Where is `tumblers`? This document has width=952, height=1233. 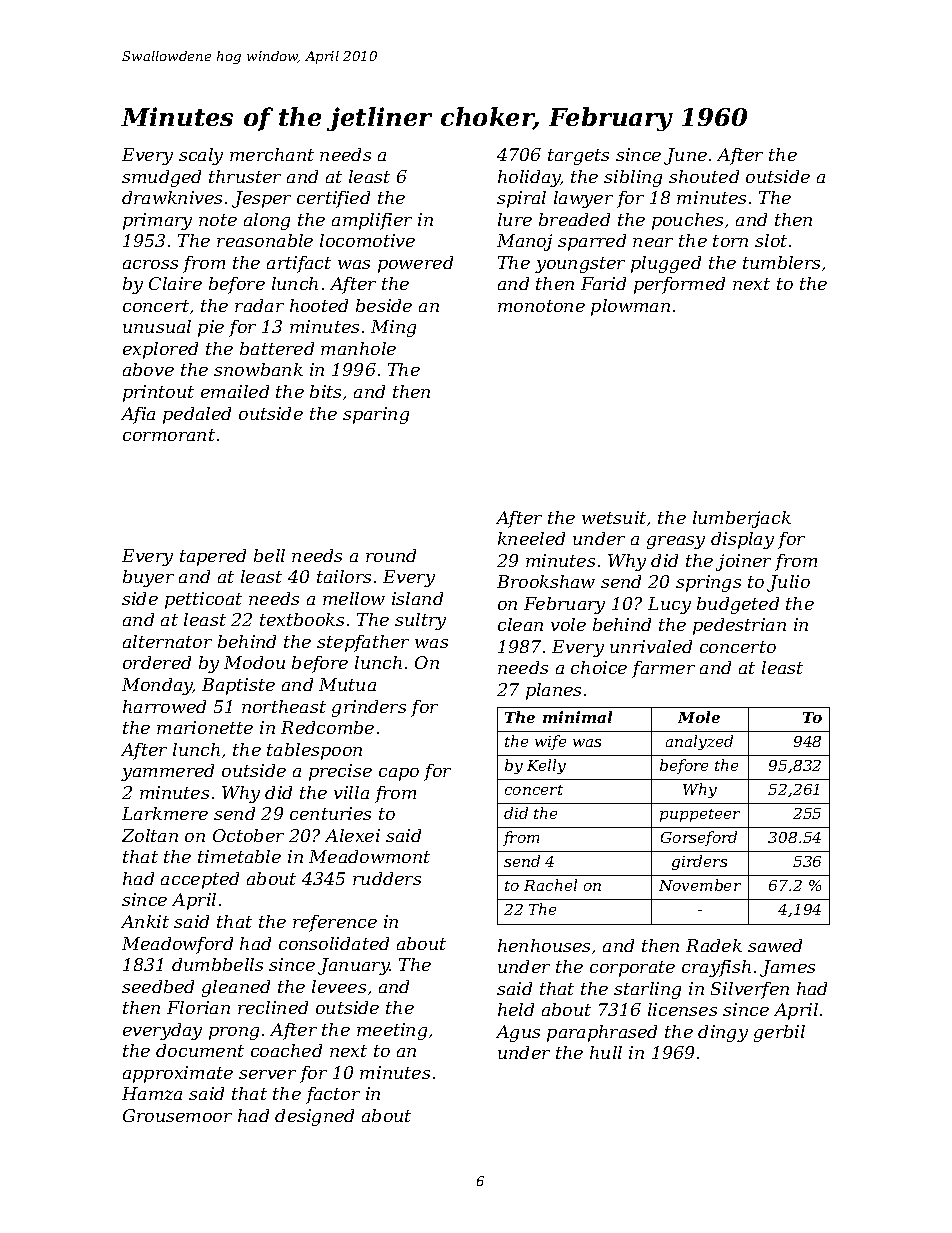
tumblers is located at coordinates (781, 262).
